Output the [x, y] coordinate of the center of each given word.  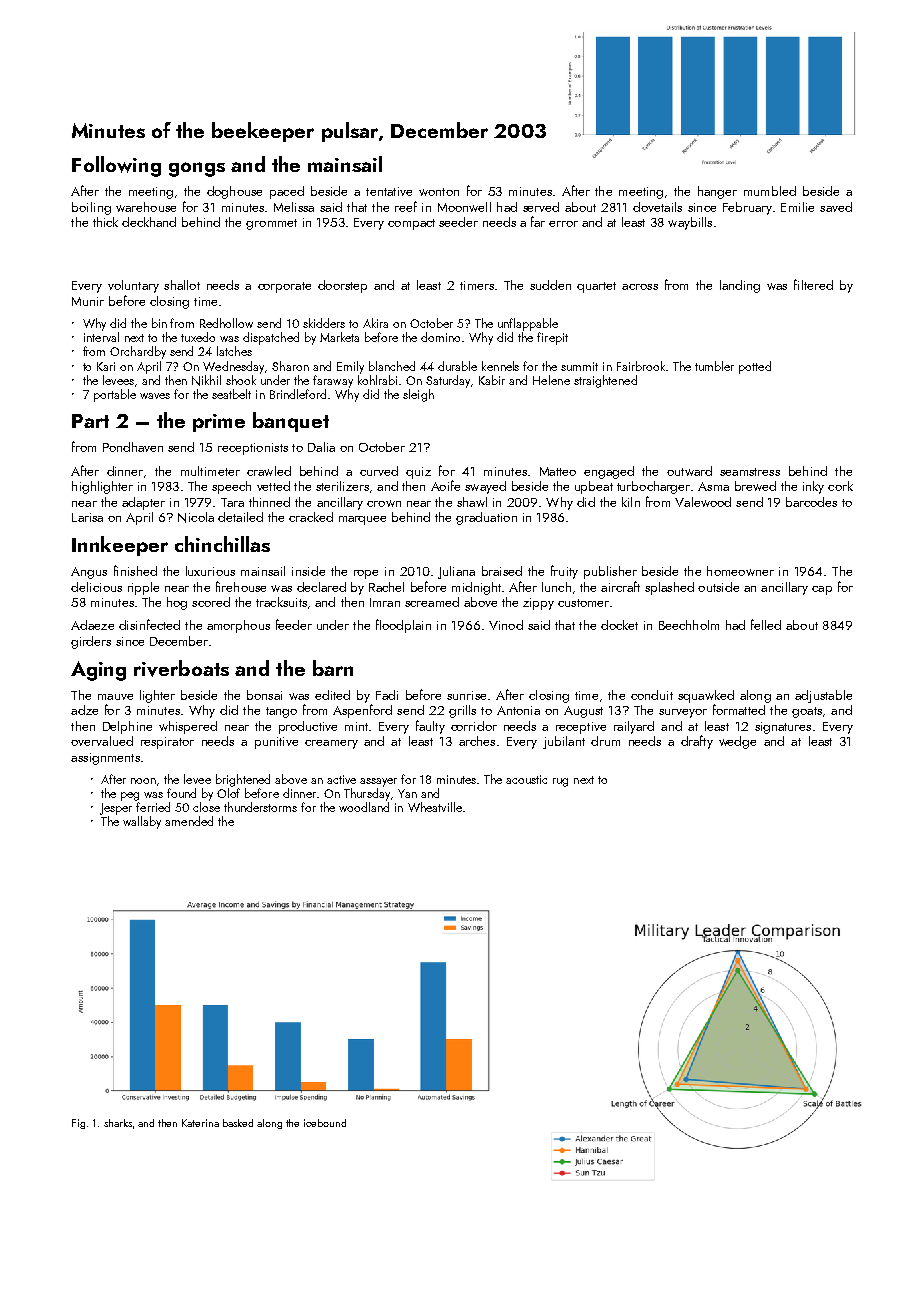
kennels [500, 366]
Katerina [200, 1123]
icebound [325, 1123]
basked [238, 1123]
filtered [813, 284]
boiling [91, 208]
